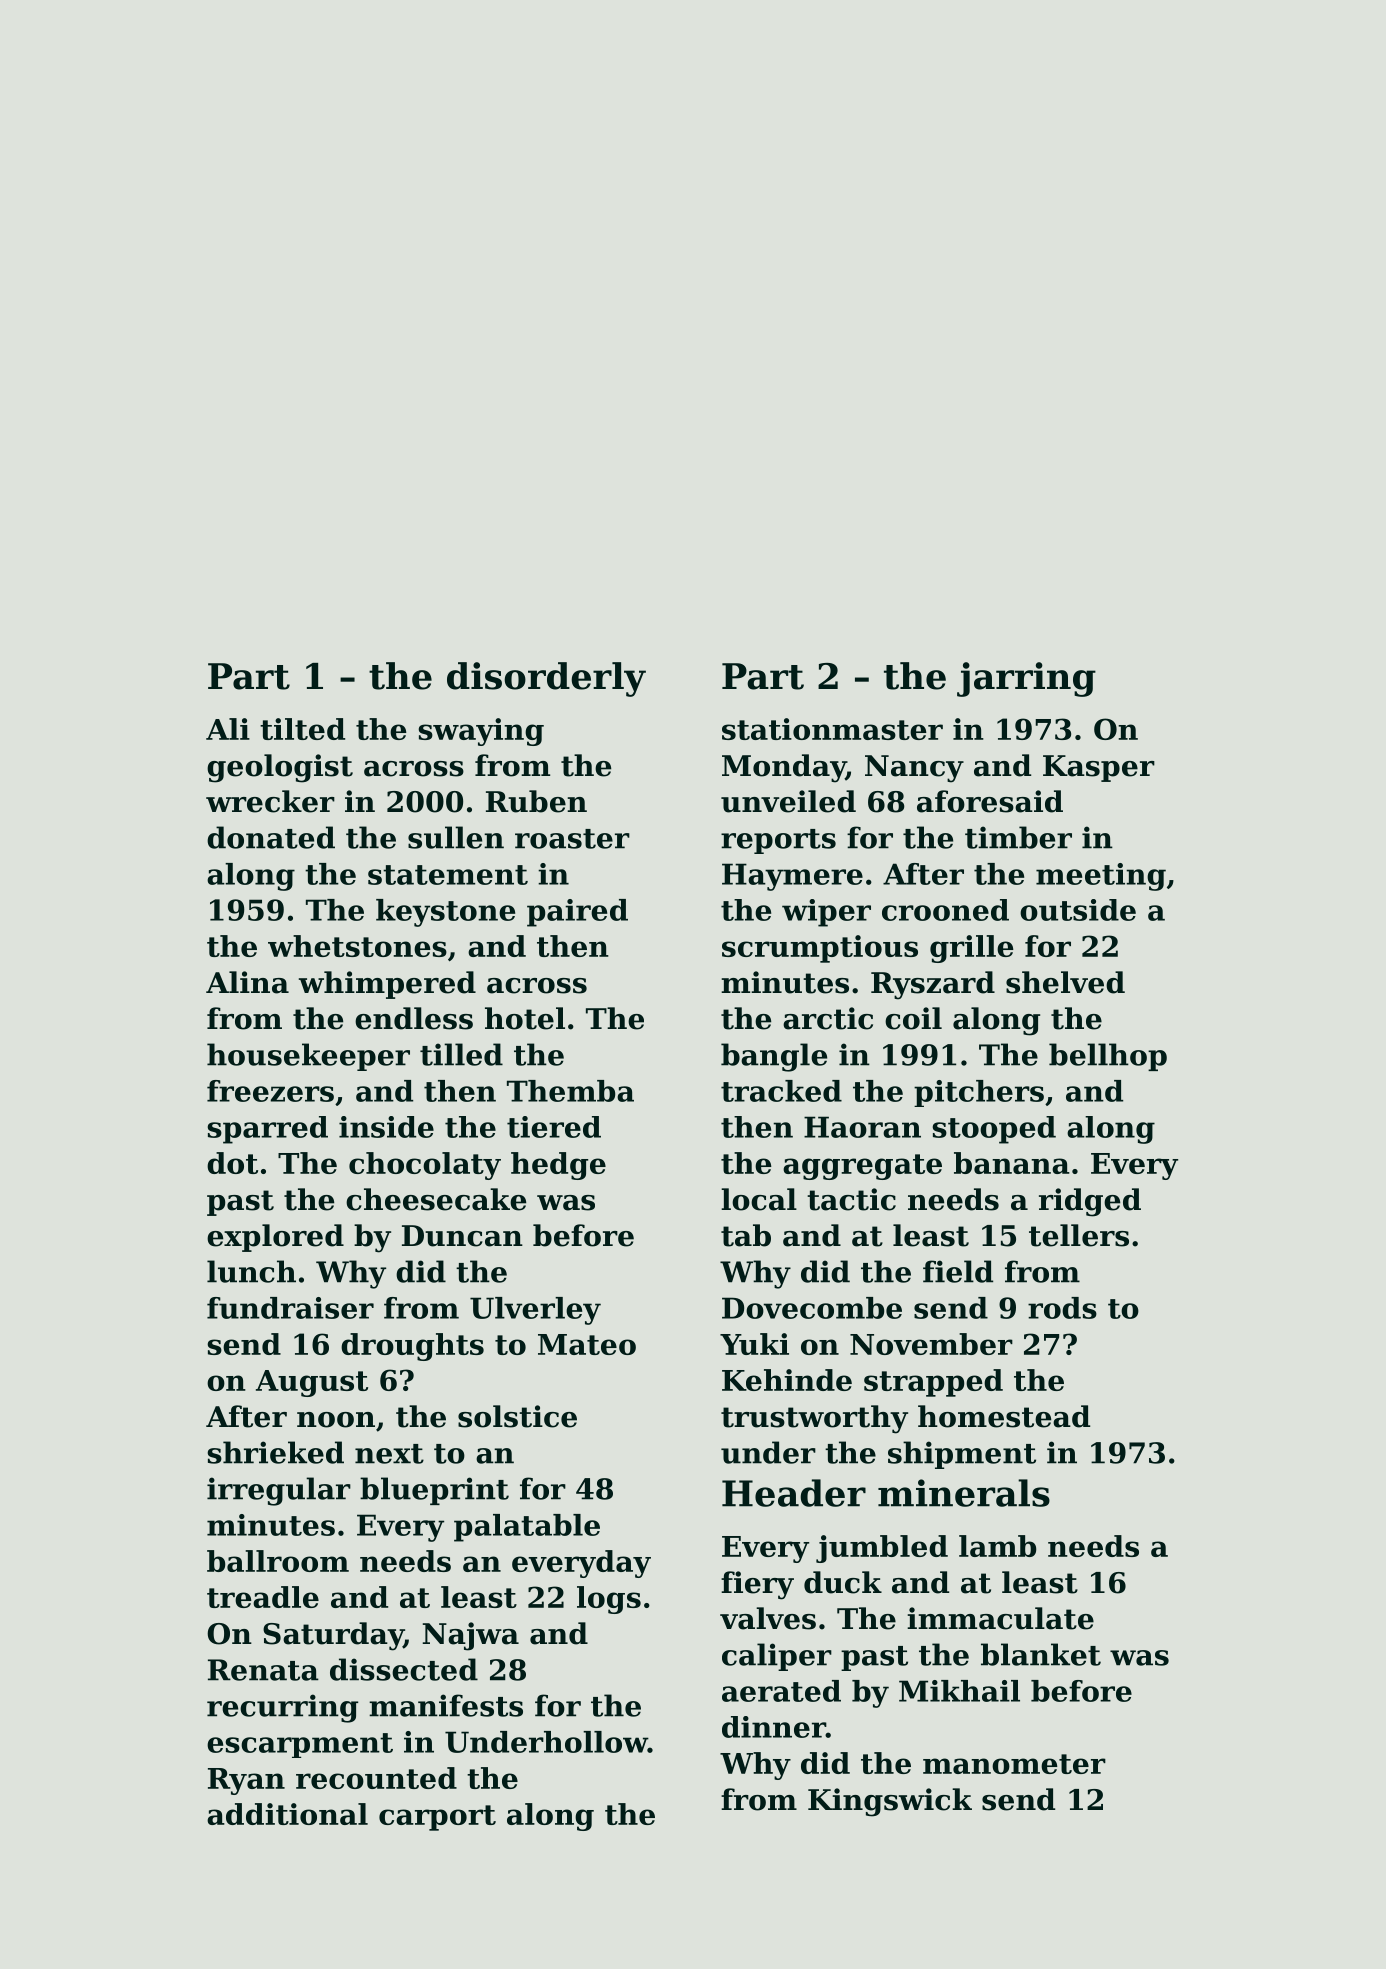 This page has width=1386, height=1969. I want to click on Kingswick, so click(890, 1802).
